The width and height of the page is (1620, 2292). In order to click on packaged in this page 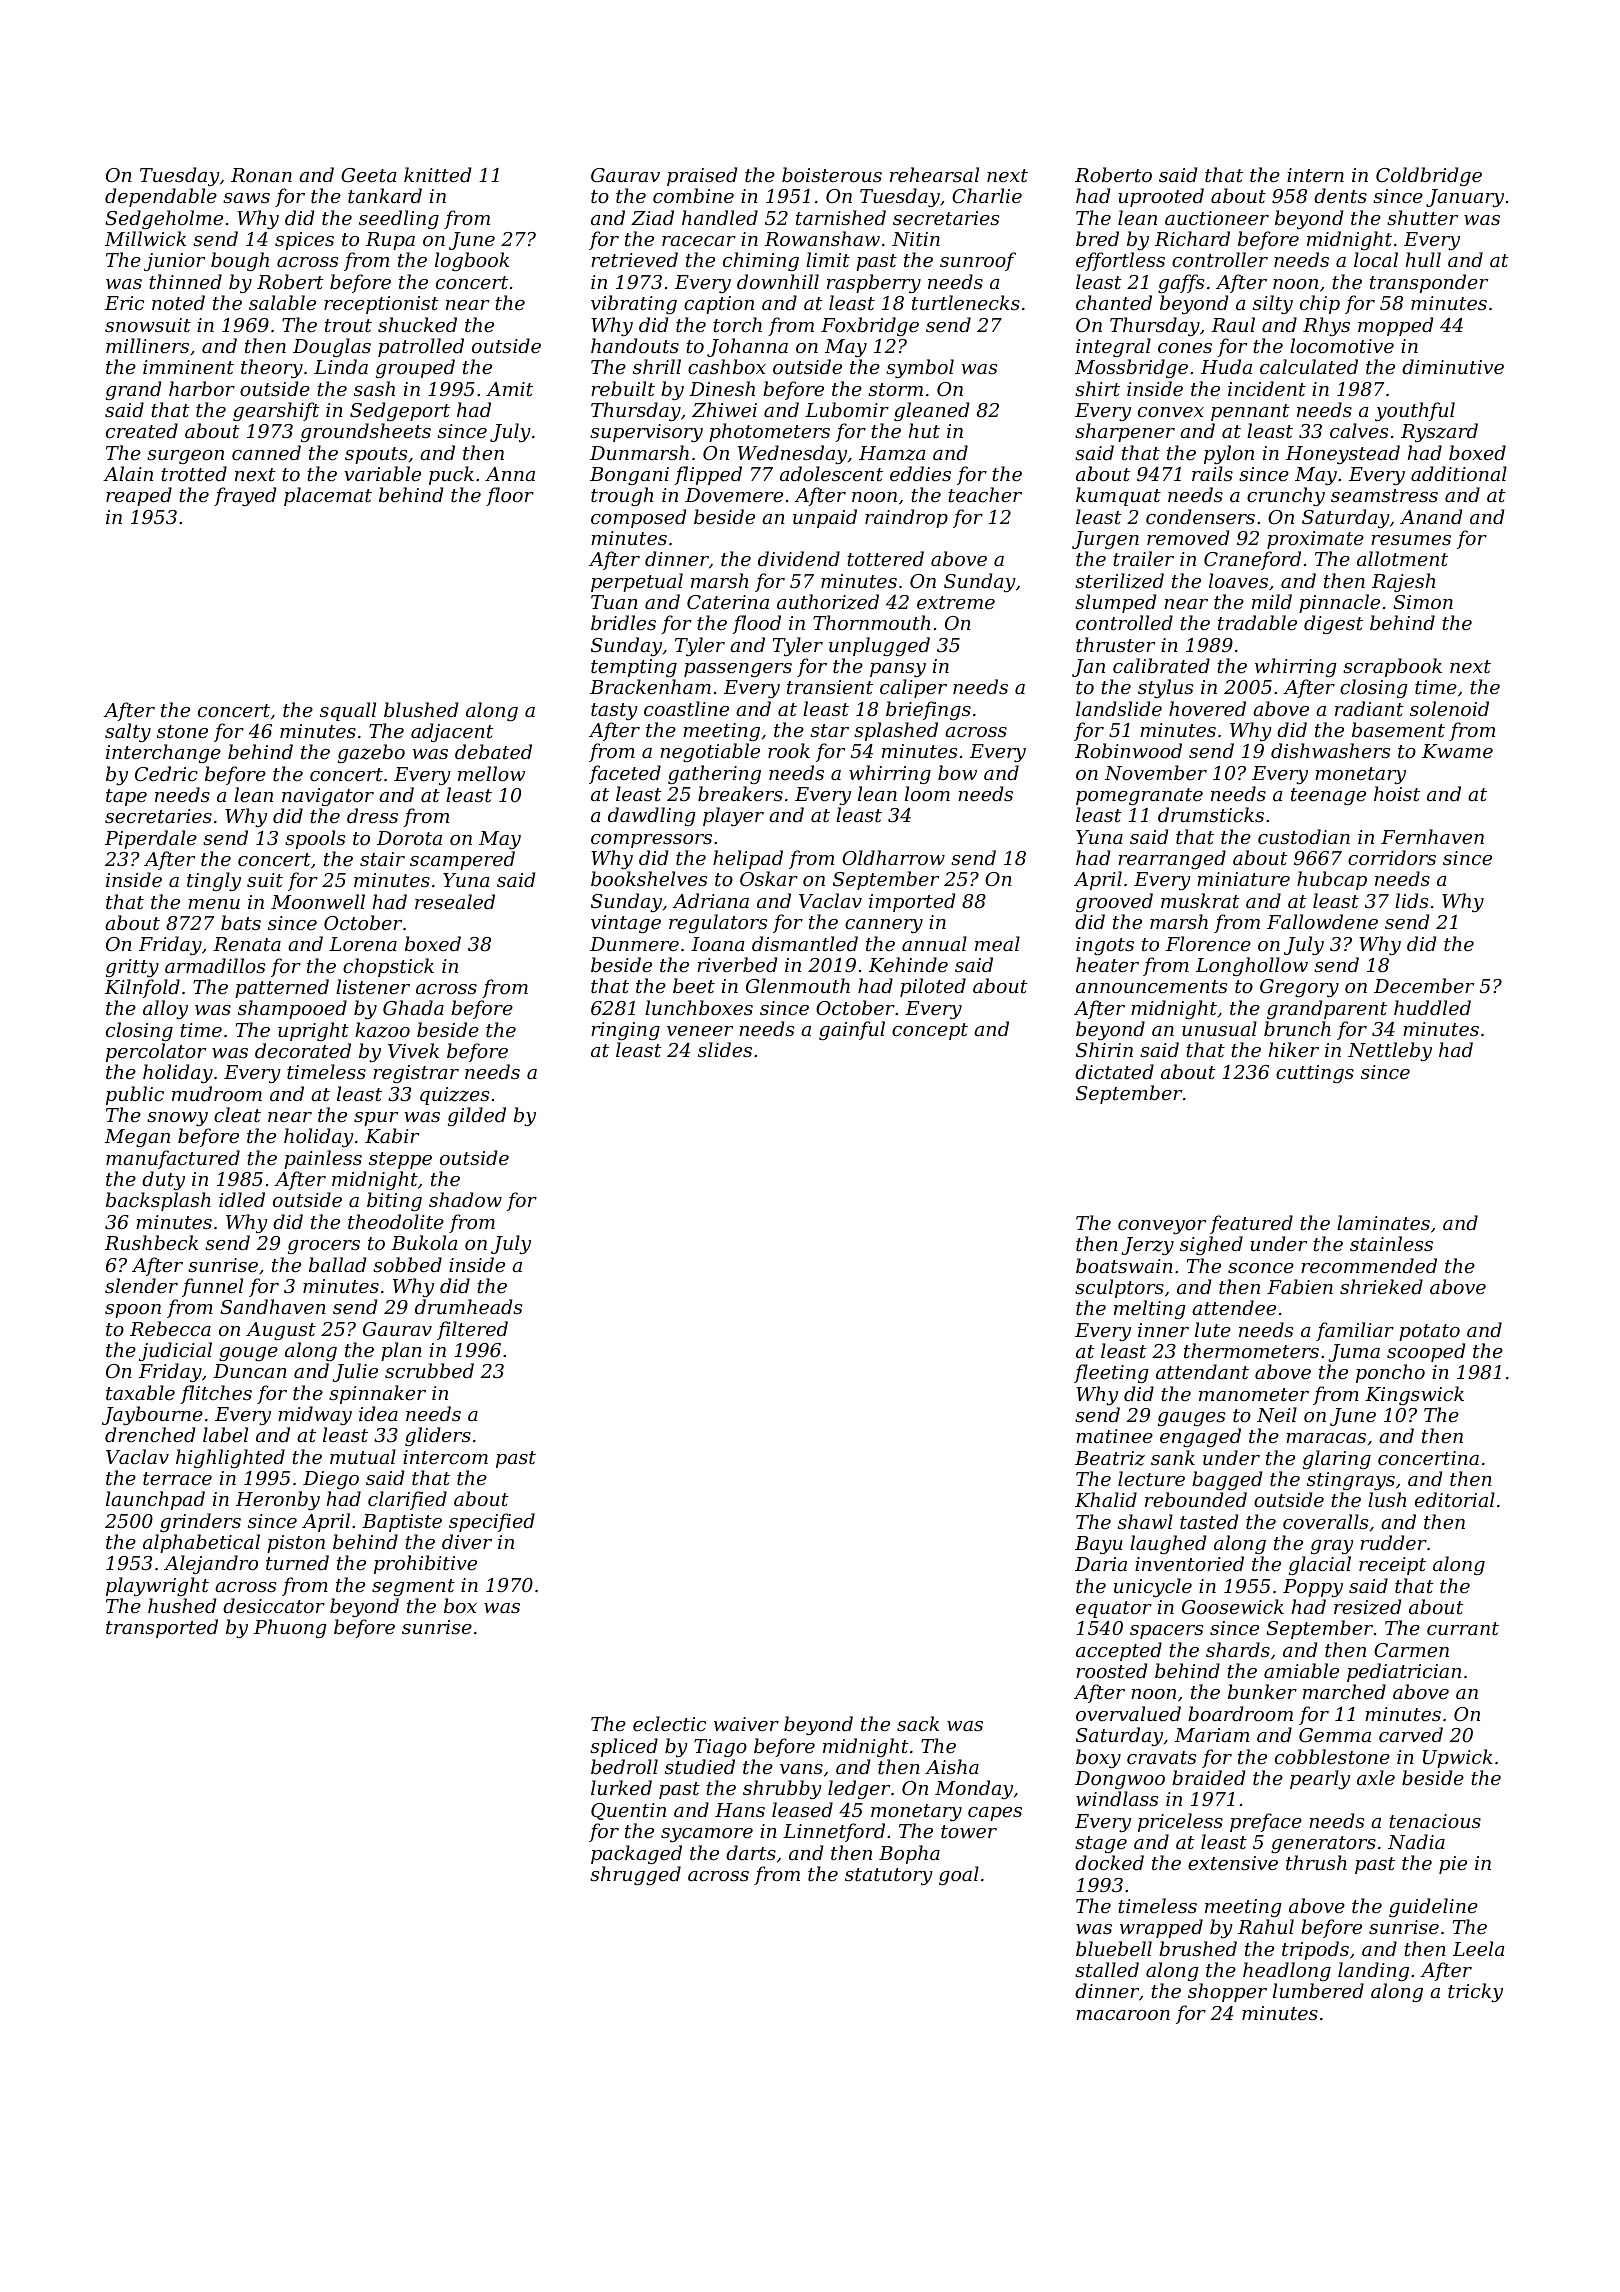, I will do `click(636, 1854)`.
